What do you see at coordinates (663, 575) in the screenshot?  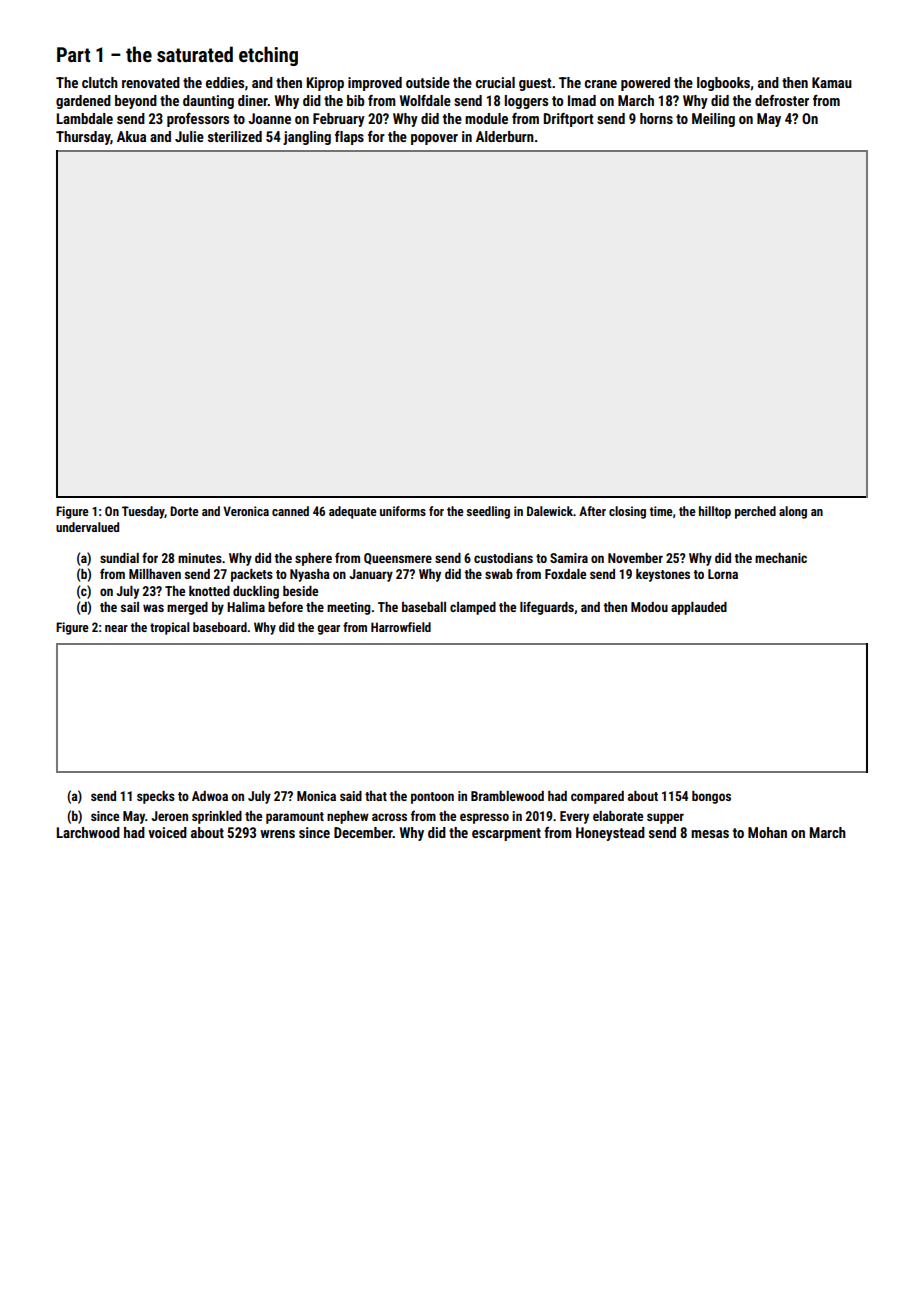 I see `keystones` at bounding box center [663, 575].
